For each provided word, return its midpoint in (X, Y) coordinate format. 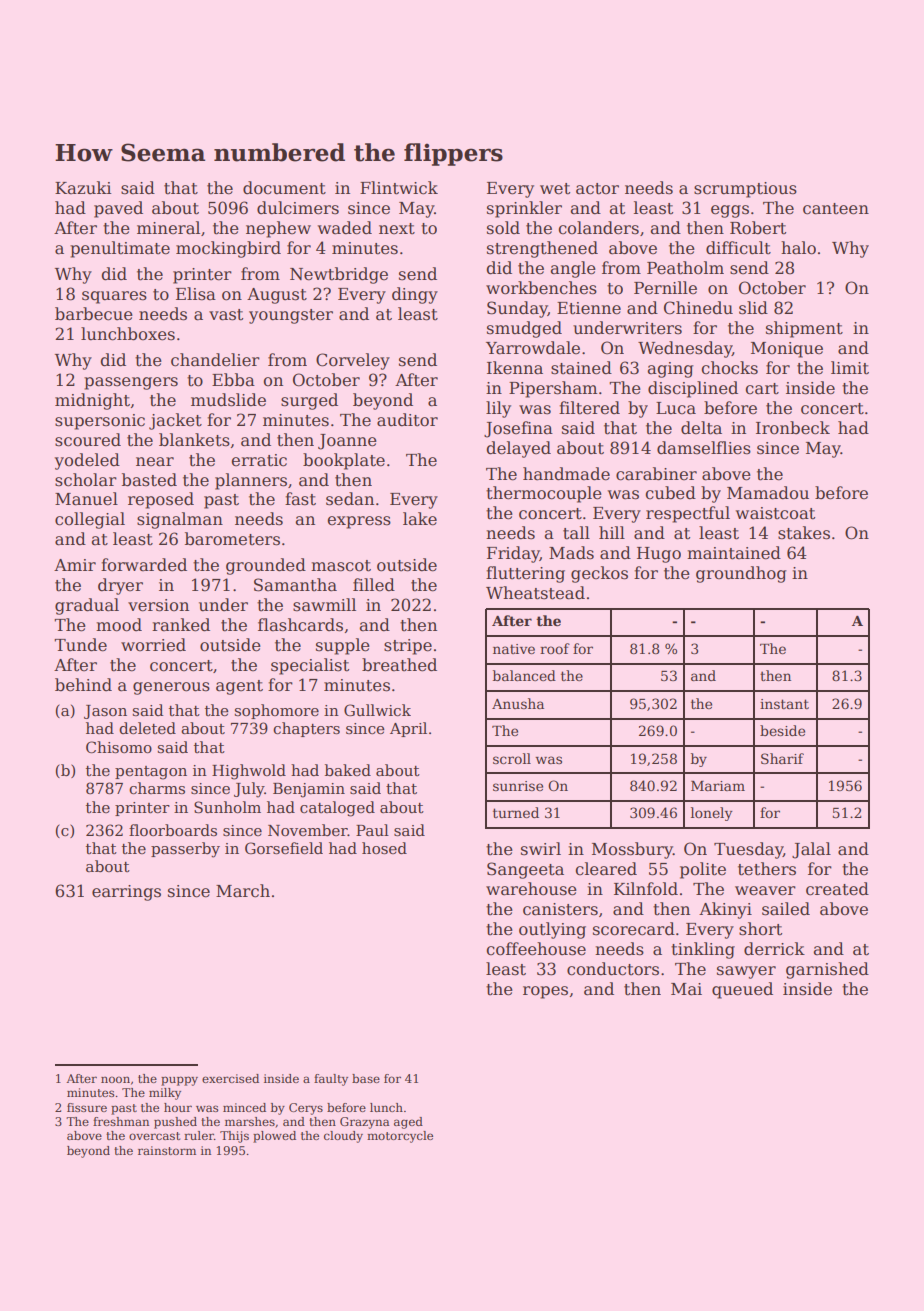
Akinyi (725, 910)
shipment (804, 329)
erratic (259, 460)
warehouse (531, 889)
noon (115, 1079)
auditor (407, 420)
